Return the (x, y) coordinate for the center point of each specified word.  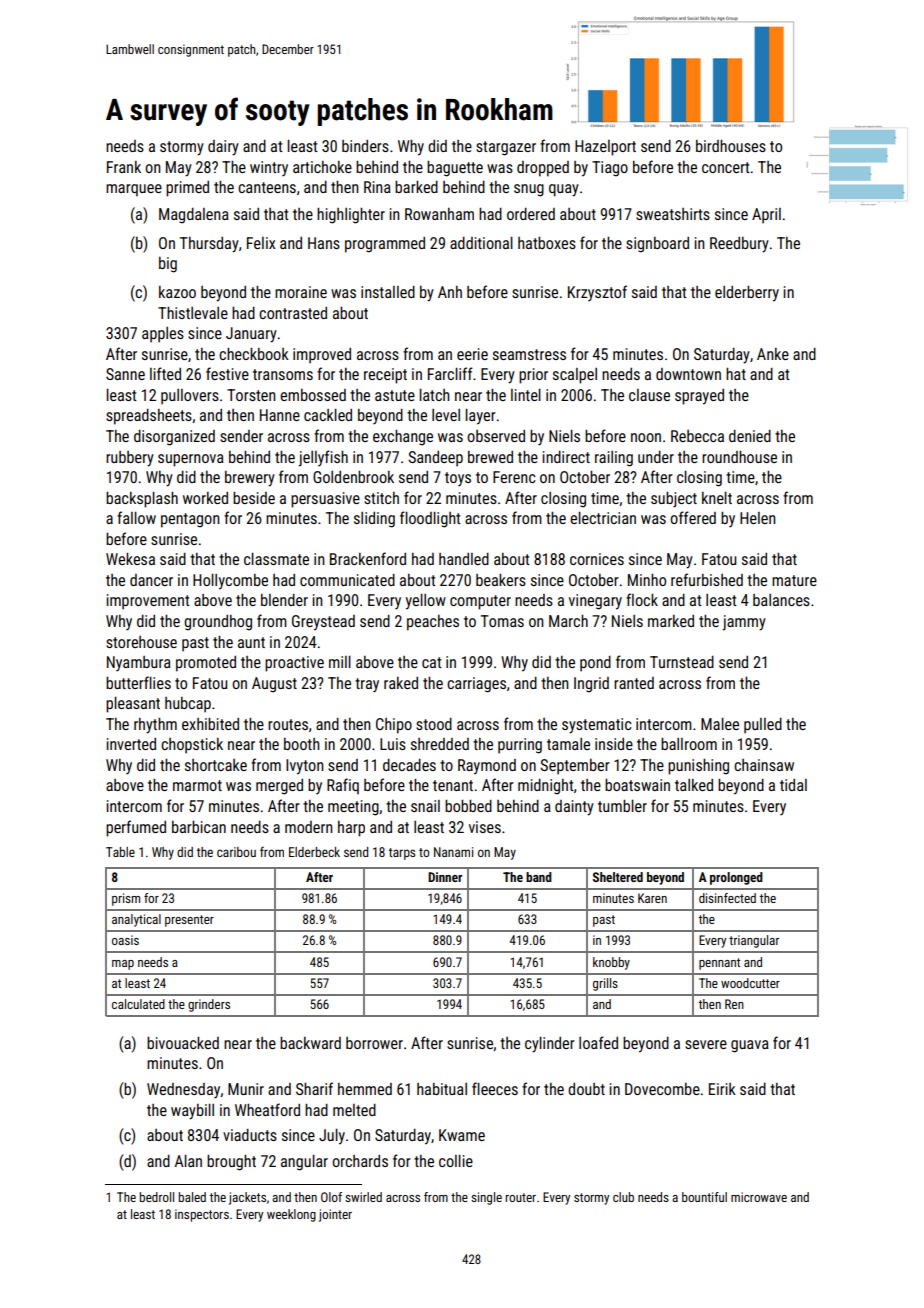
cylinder (550, 1045)
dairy (223, 148)
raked (401, 683)
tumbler (622, 806)
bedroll (157, 1197)
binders (365, 146)
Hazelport (605, 148)
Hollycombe (230, 582)
